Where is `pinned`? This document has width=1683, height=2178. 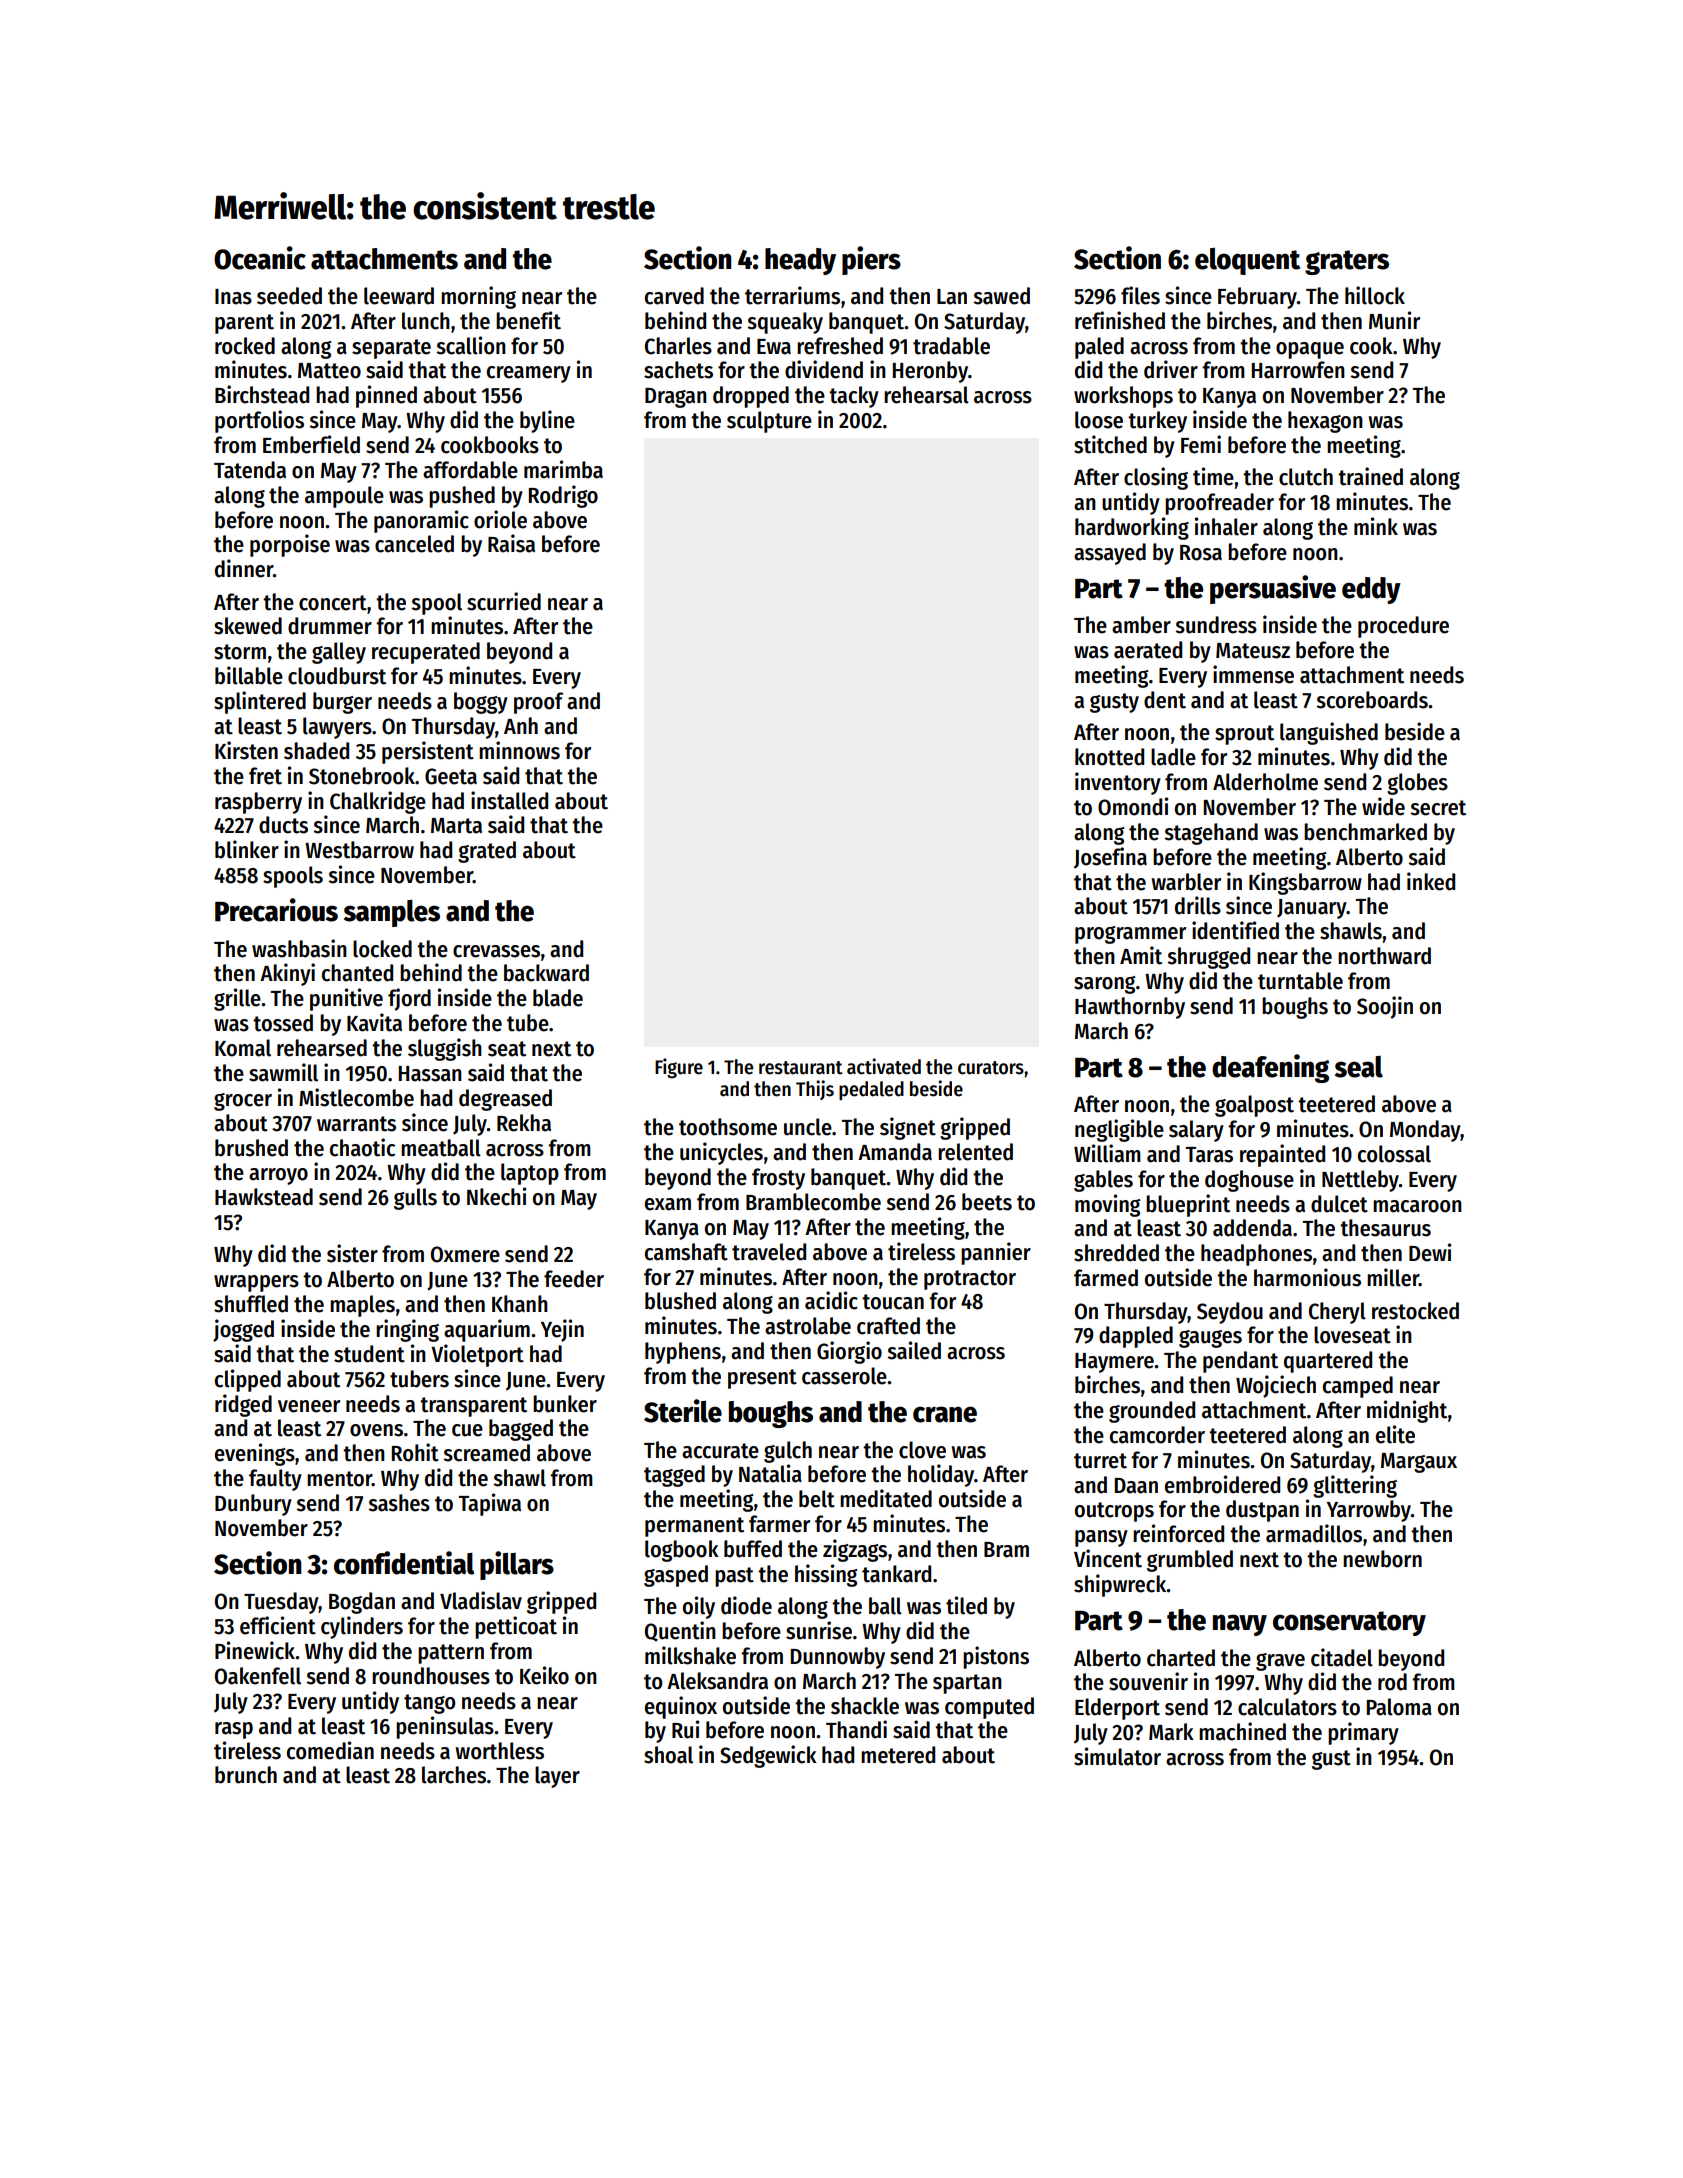
pinned is located at coordinates (386, 396).
